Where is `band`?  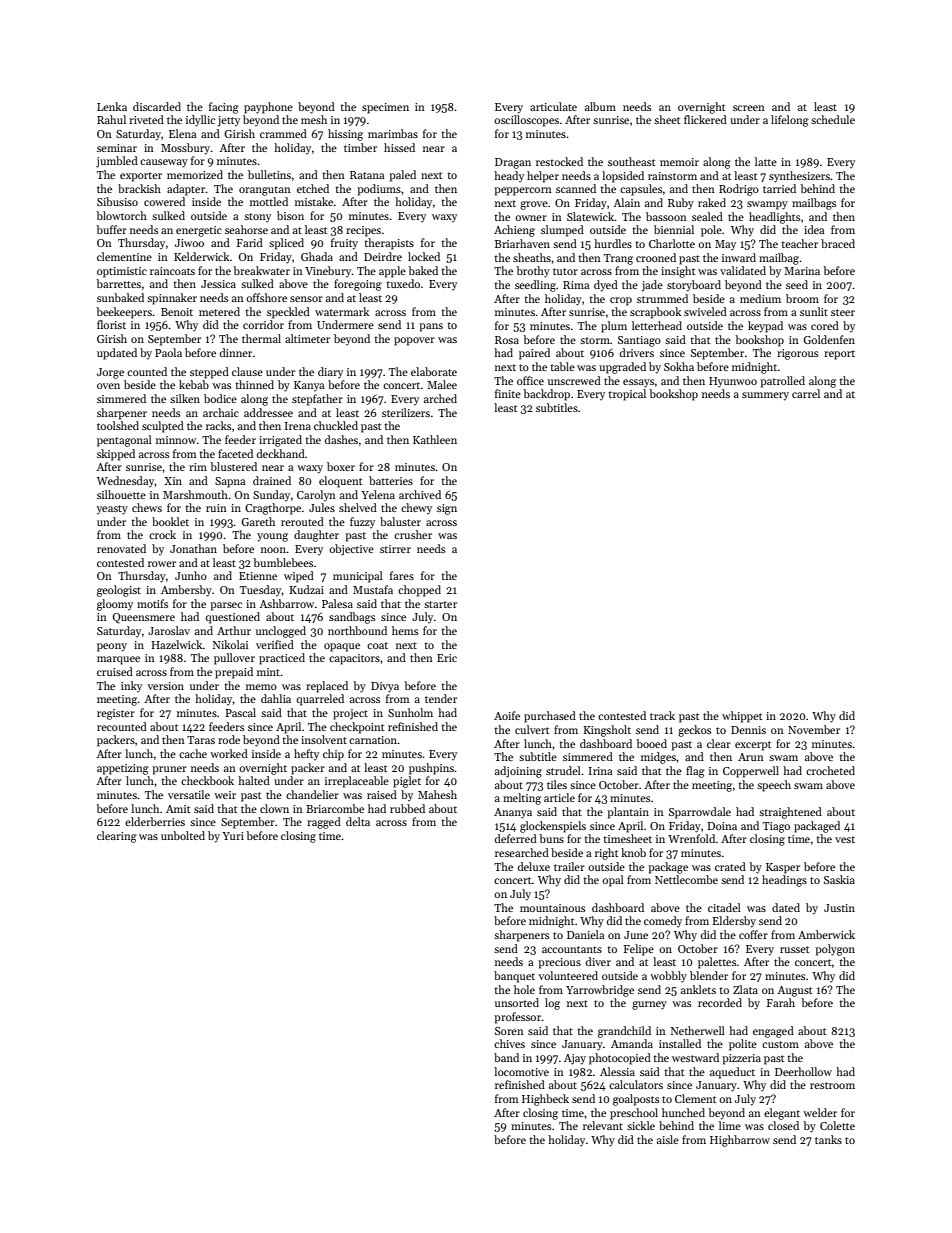
band is located at coordinates (506, 1057).
